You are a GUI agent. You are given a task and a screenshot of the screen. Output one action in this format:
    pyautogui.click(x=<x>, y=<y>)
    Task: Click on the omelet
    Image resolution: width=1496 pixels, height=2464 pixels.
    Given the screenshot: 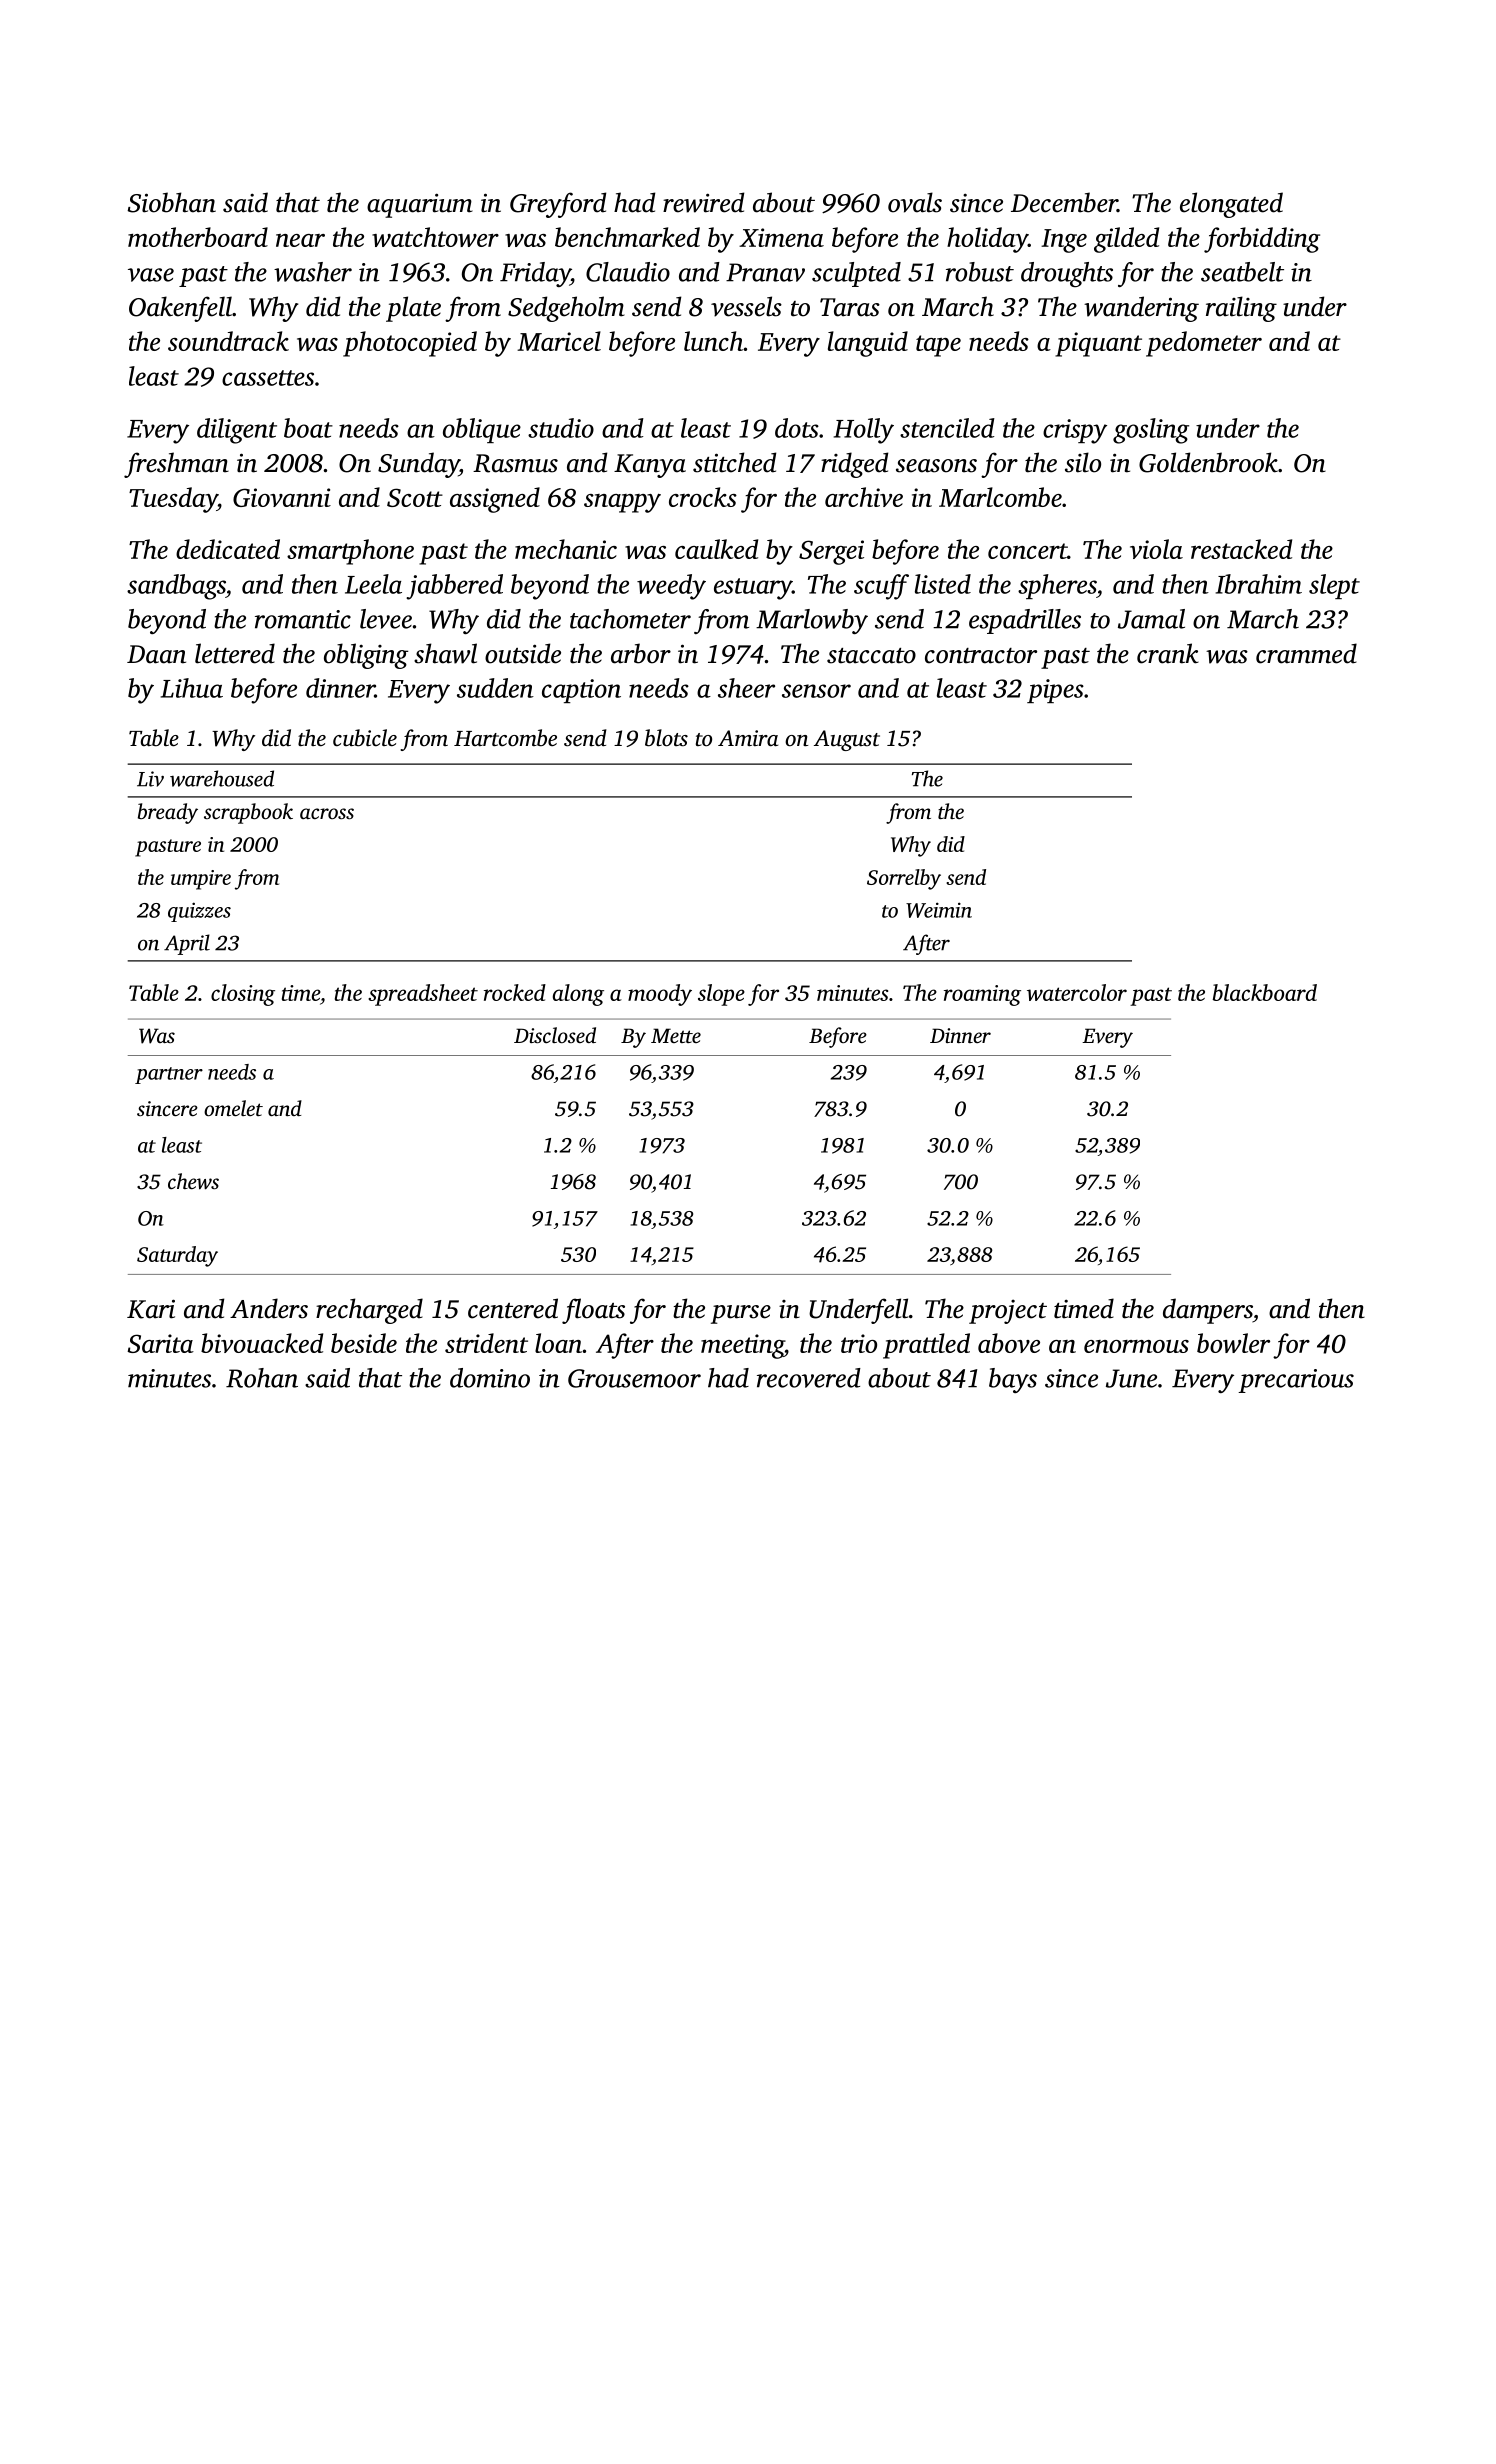 What is the action you would take?
    pyautogui.click(x=233, y=1108)
